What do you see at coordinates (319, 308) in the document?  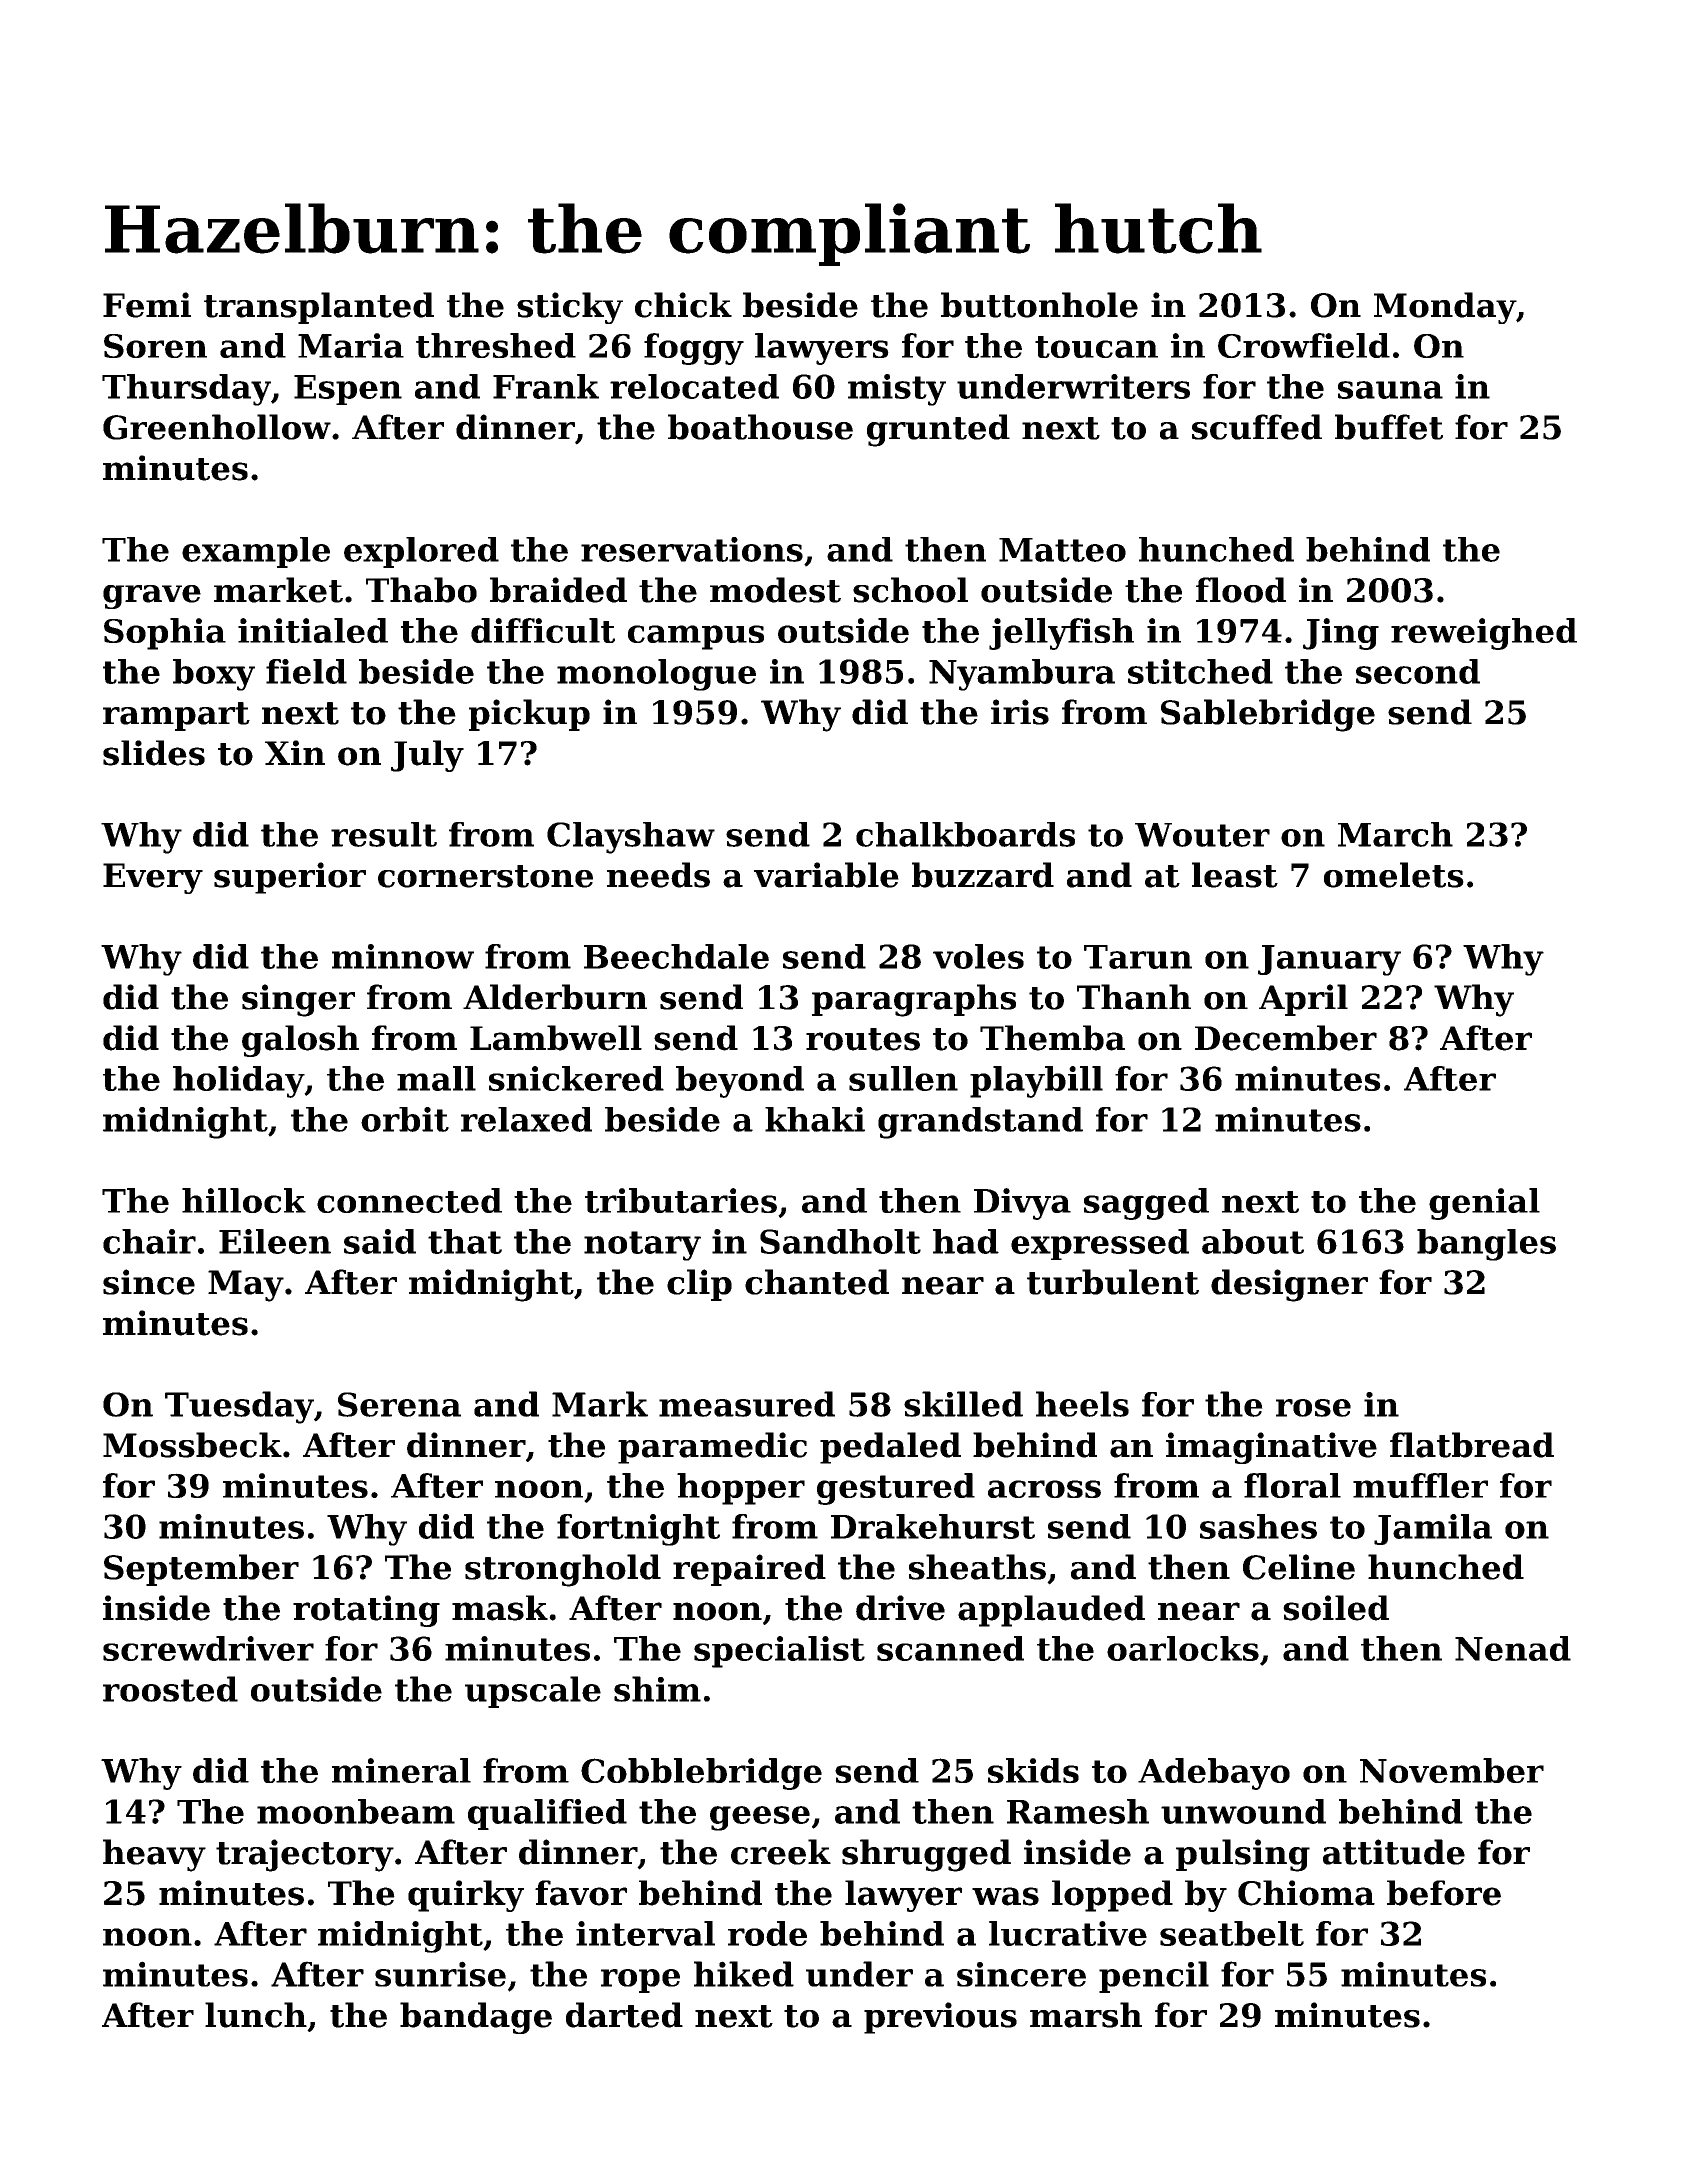 I see `transplanted` at bounding box center [319, 308].
